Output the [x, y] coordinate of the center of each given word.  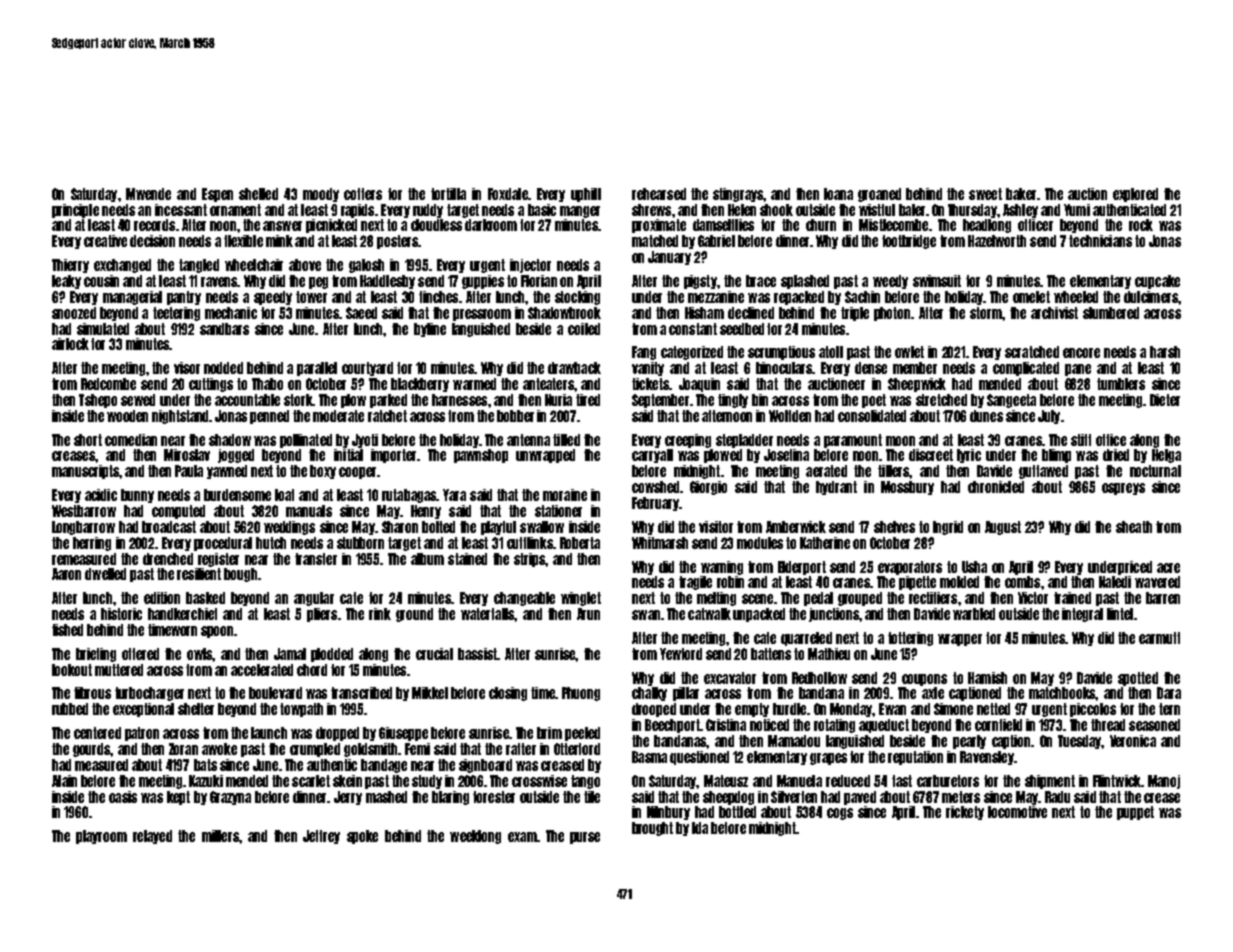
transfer [316, 559]
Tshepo [98, 401]
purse [585, 838]
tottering [910, 639]
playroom [101, 837]
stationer [558, 511]
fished [67, 630]
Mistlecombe [893, 225]
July [1049, 417]
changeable [524, 599]
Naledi [1115, 582]
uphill [586, 195]
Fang [644, 353]
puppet [1135, 813]
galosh [366, 266]
